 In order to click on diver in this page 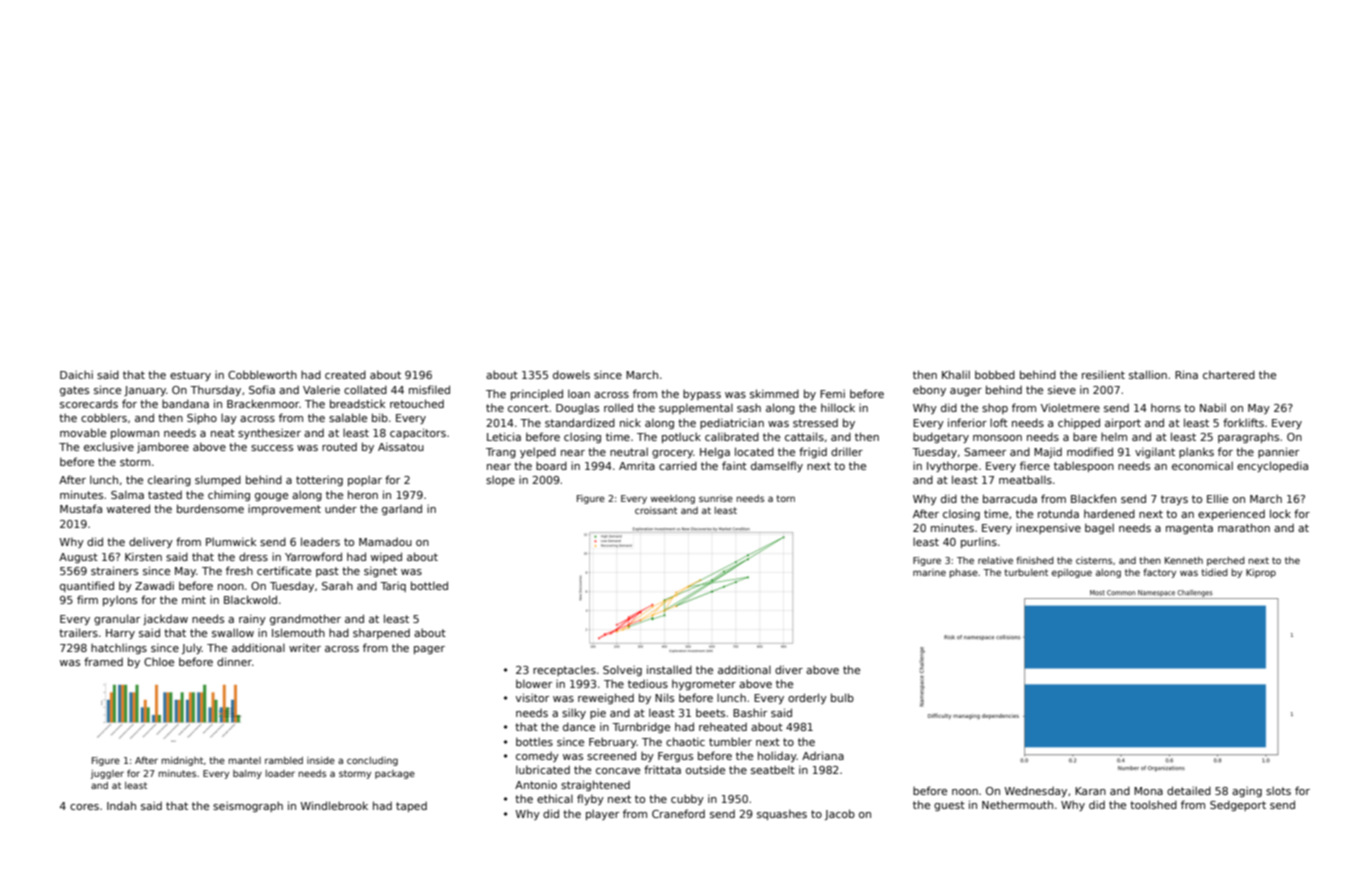, I will do `click(789, 669)`.
